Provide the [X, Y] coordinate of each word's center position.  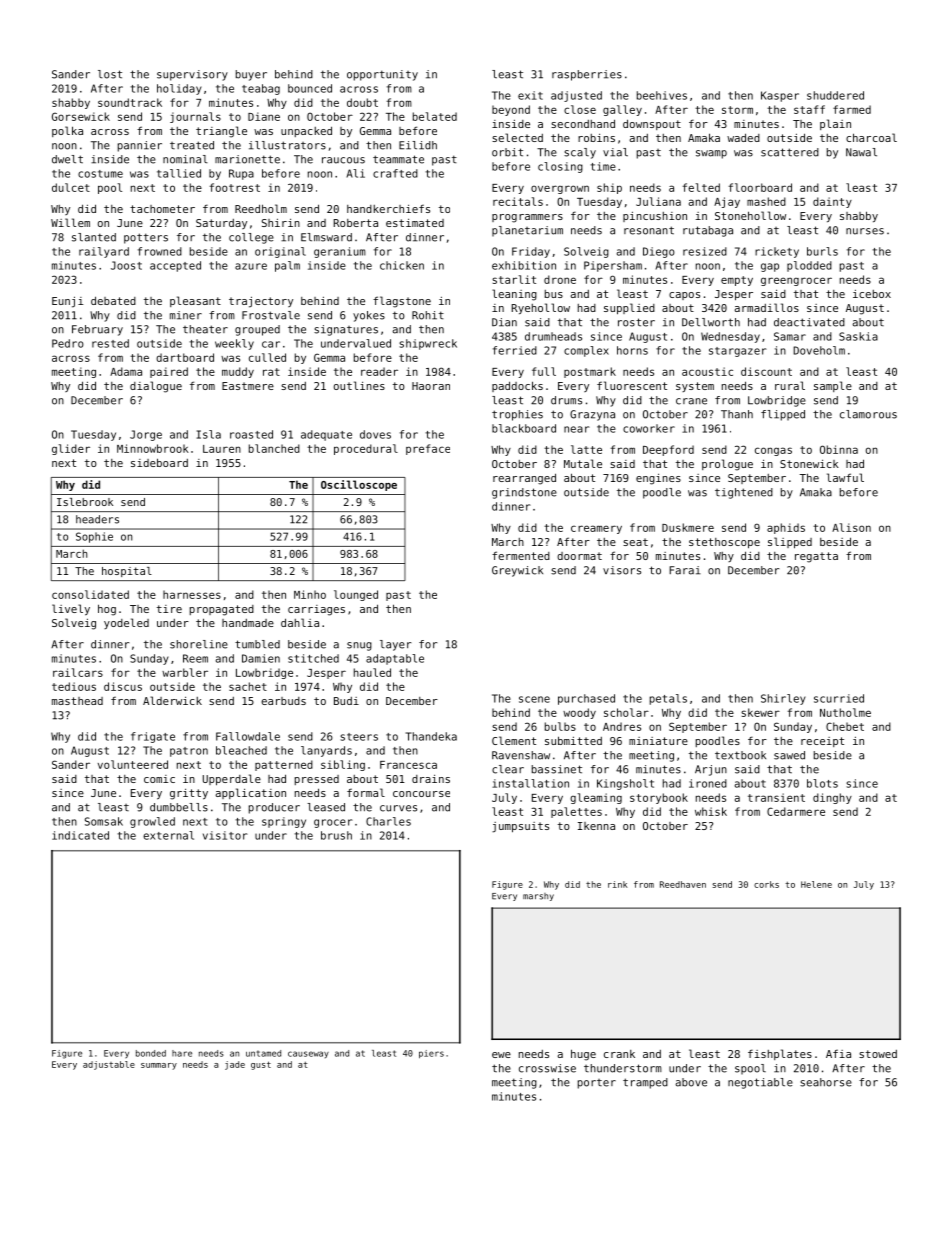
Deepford [668, 450]
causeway [308, 1054]
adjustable [109, 1065]
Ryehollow [541, 308]
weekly [234, 344]
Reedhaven [683, 884]
